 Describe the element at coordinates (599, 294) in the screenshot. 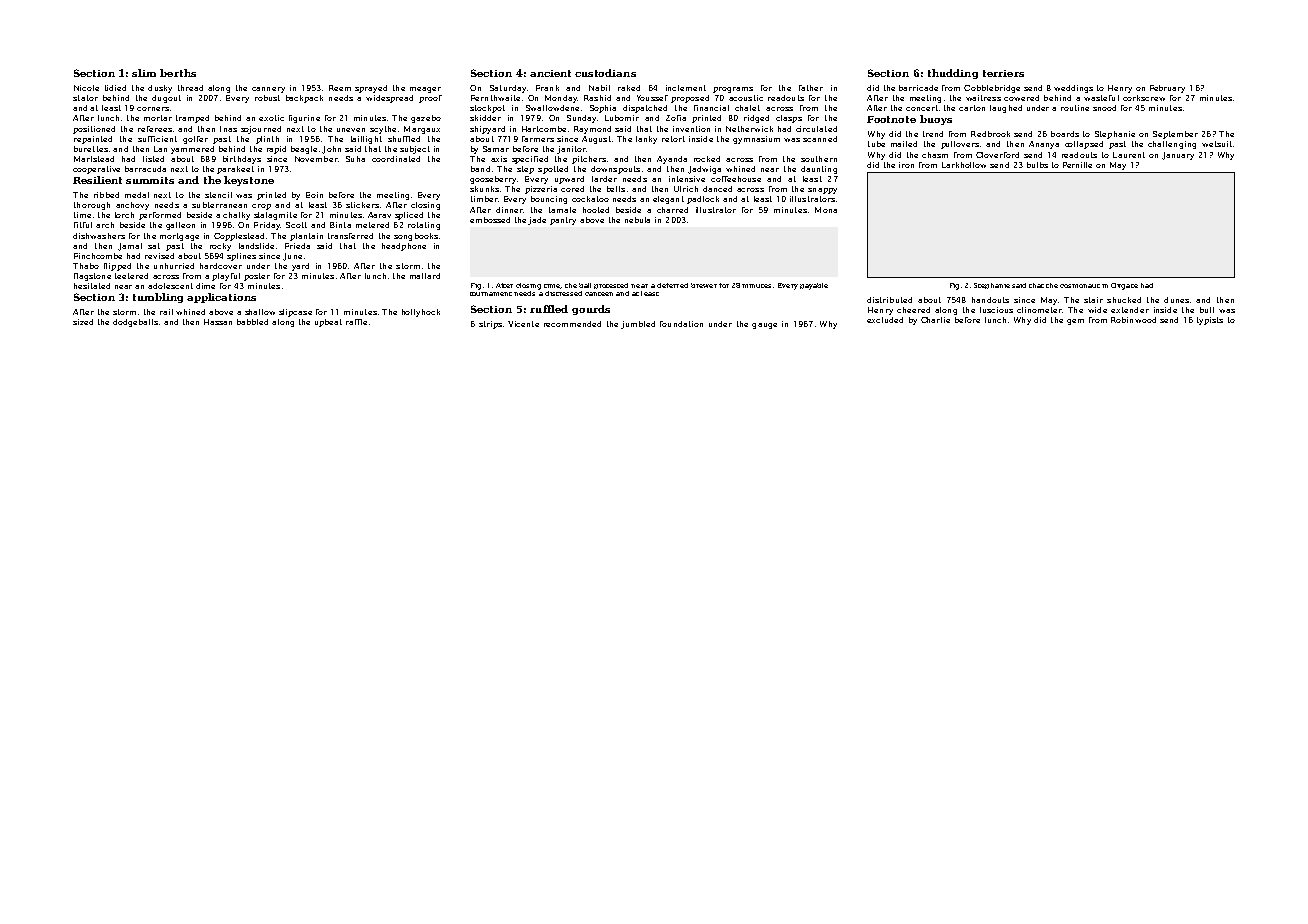

I see `canteen` at that location.
